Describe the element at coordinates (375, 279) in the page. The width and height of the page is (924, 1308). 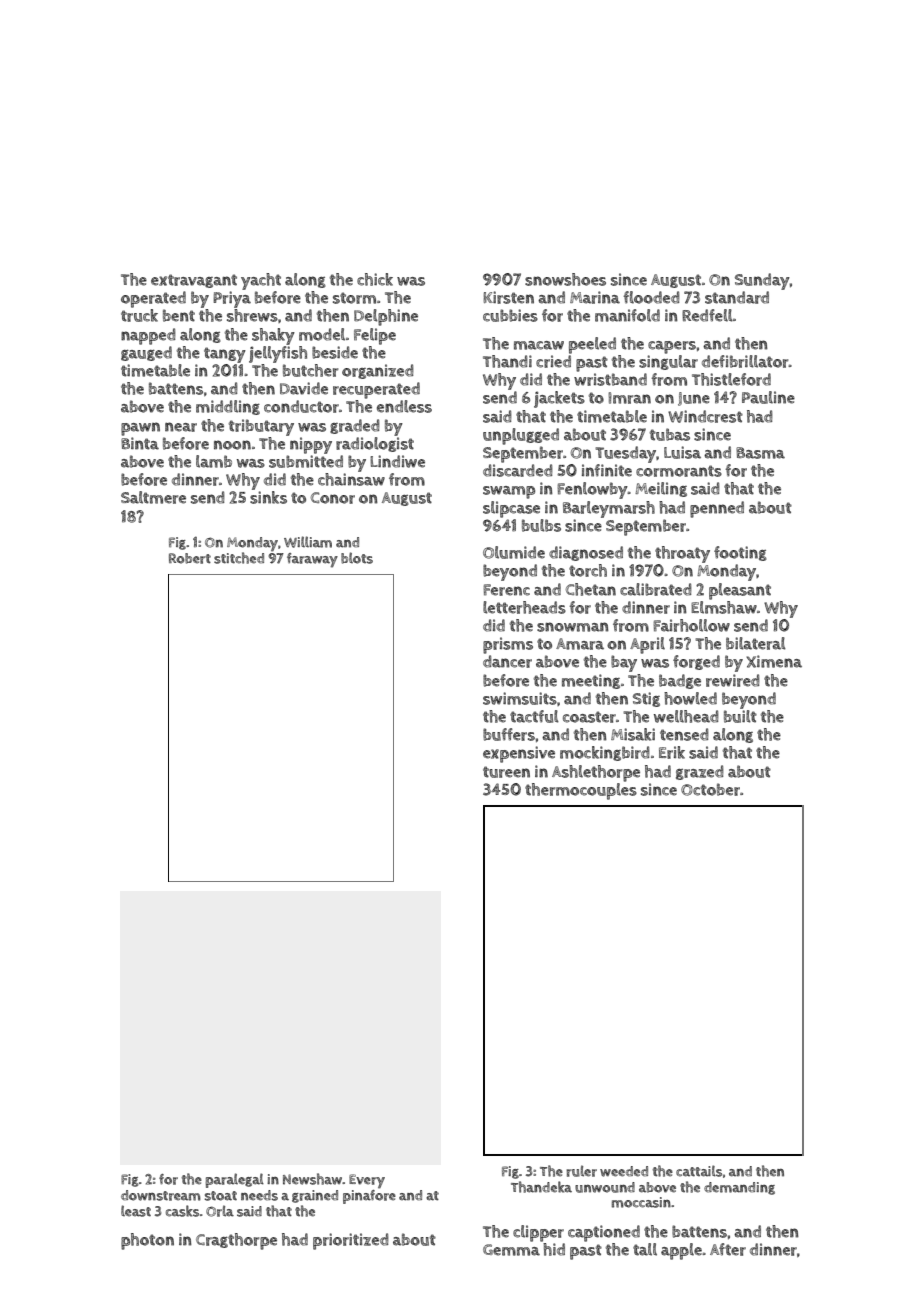
I see `chick` at that location.
